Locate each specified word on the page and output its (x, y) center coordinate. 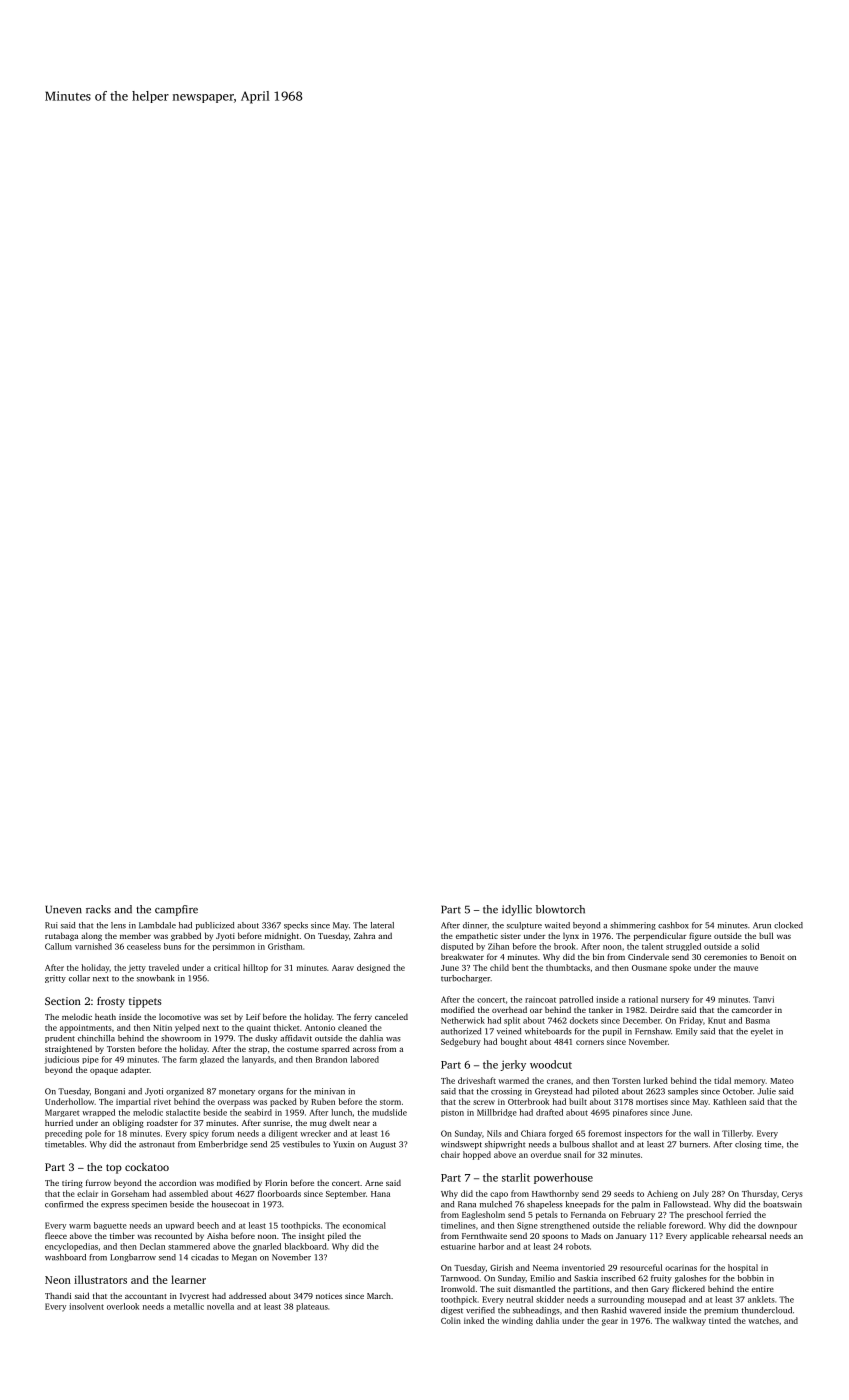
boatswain (782, 1204)
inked (474, 1320)
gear (610, 1322)
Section (63, 1001)
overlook (123, 1306)
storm (390, 1102)
